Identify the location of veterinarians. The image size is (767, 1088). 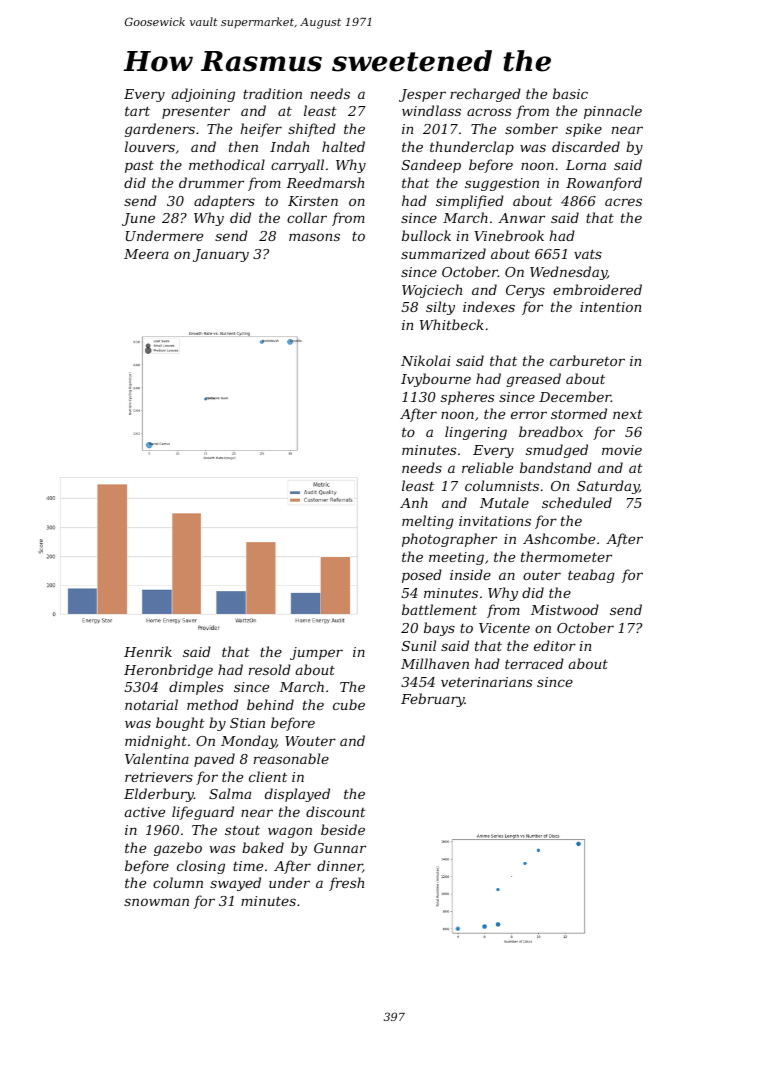
(486, 682).
